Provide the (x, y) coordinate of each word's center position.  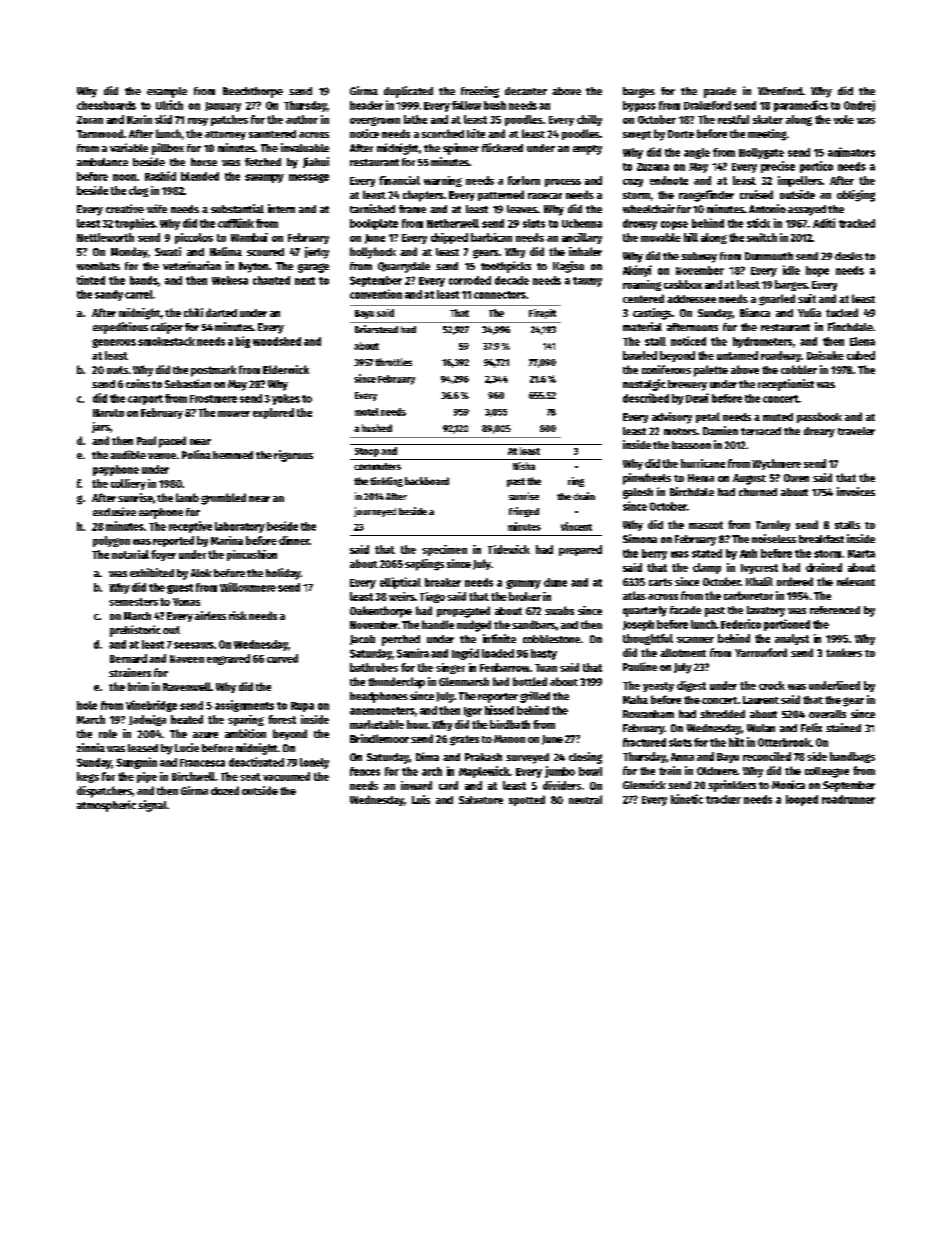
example (167, 92)
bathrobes (374, 667)
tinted (91, 280)
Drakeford (707, 105)
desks (849, 256)
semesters (133, 602)
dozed (225, 790)
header (366, 105)
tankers (844, 652)
